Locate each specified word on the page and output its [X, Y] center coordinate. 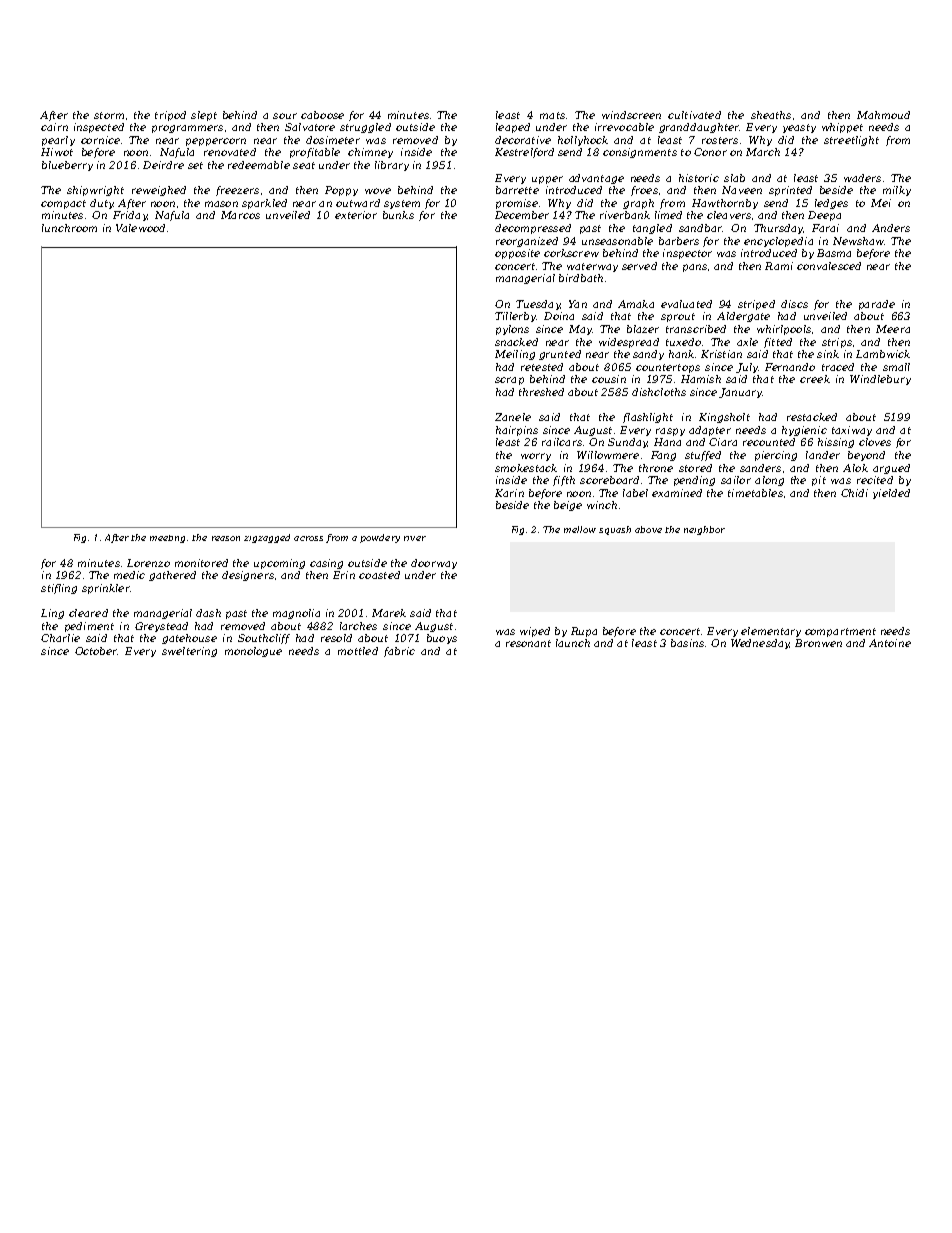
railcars [562, 442]
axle [747, 342]
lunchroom [69, 228]
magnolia [296, 614]
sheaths [771, 115]
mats [552, 115]
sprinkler [106, 589]
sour [285, 116]
